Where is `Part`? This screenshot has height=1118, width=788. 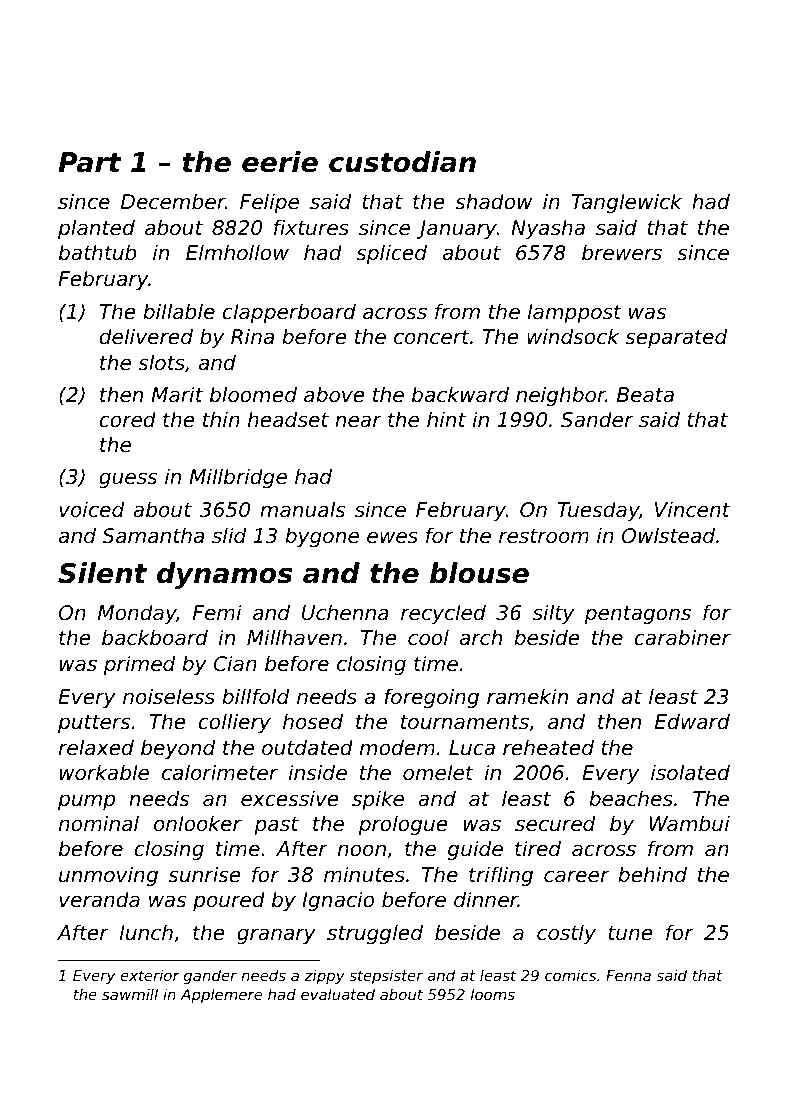
Part is located at coordinates (90, 162).
